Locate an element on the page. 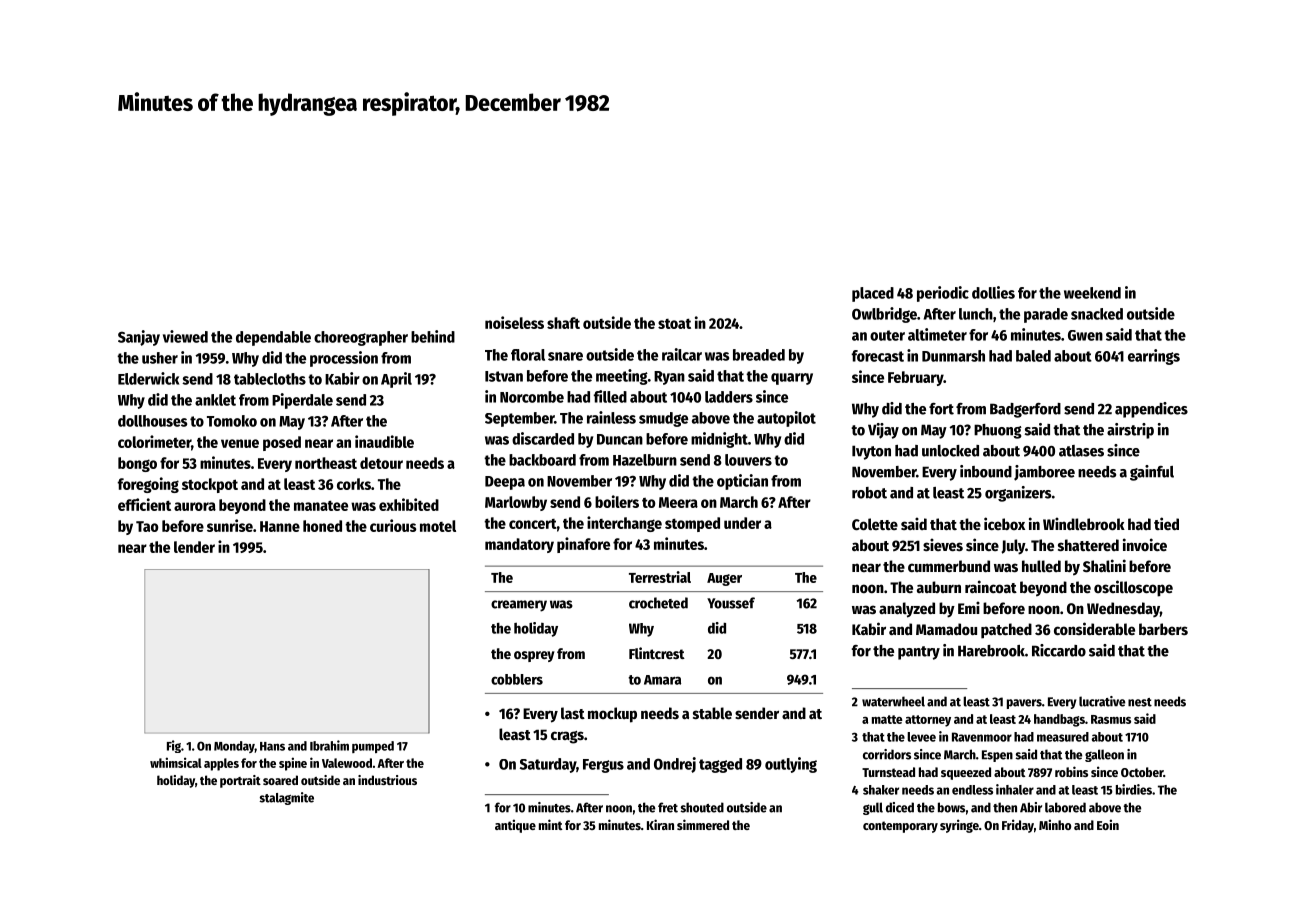  cummerbund is located at coordinates (949, 566).
